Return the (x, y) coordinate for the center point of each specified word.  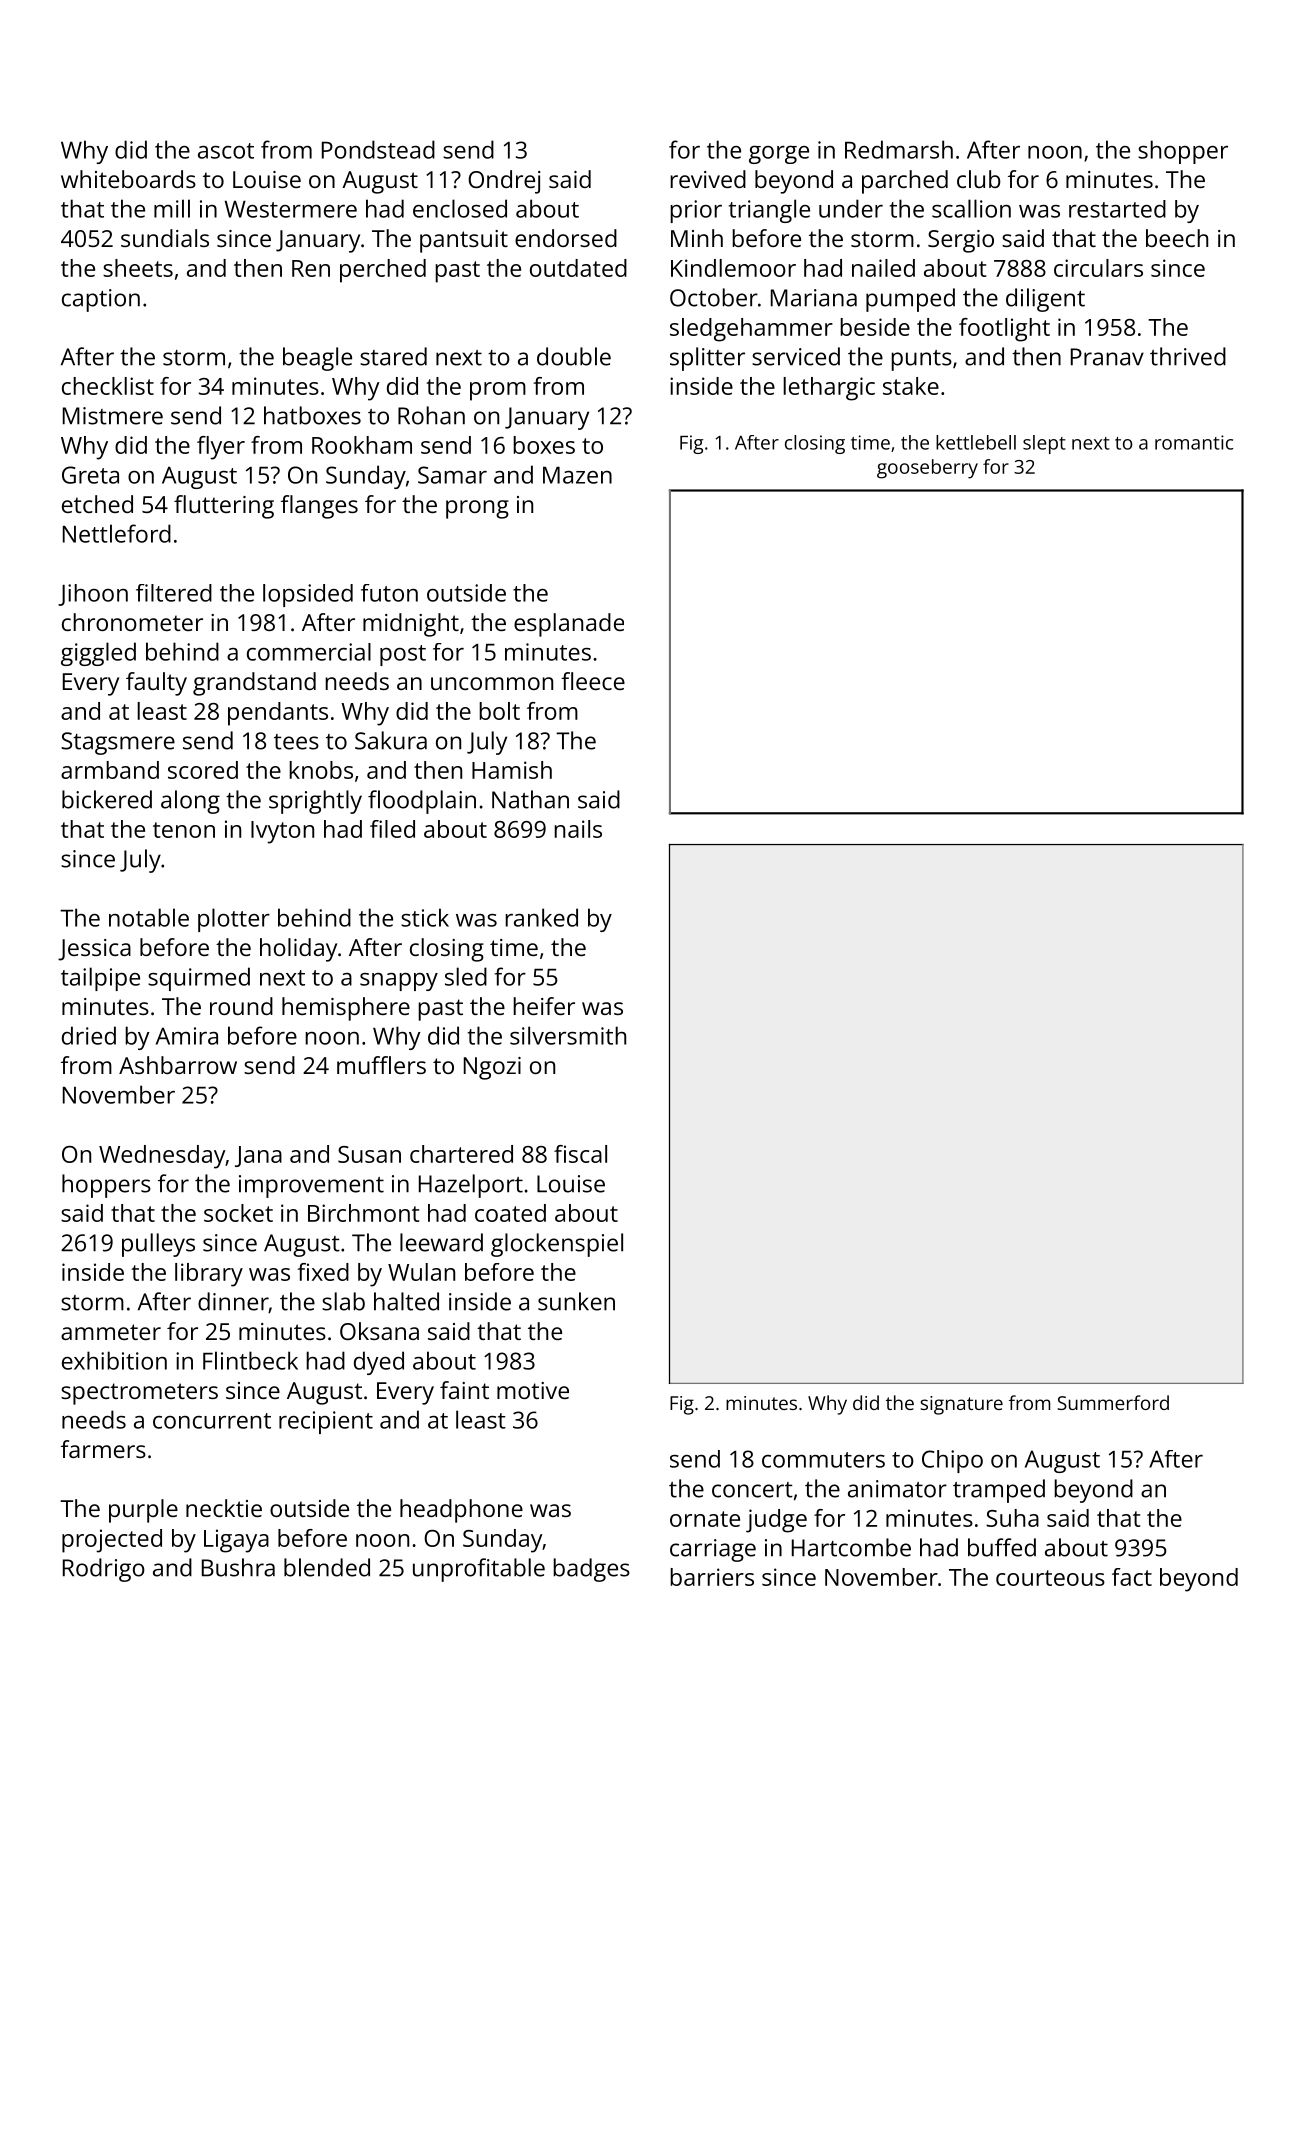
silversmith (568, 1035)
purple (143, 1511)
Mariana (814, 298)
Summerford (1113, 1402)
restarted (1117, 209)
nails (578, 829)
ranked (541, 917)
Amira (187, 1036)
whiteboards (128, 179)
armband (110, 770)
